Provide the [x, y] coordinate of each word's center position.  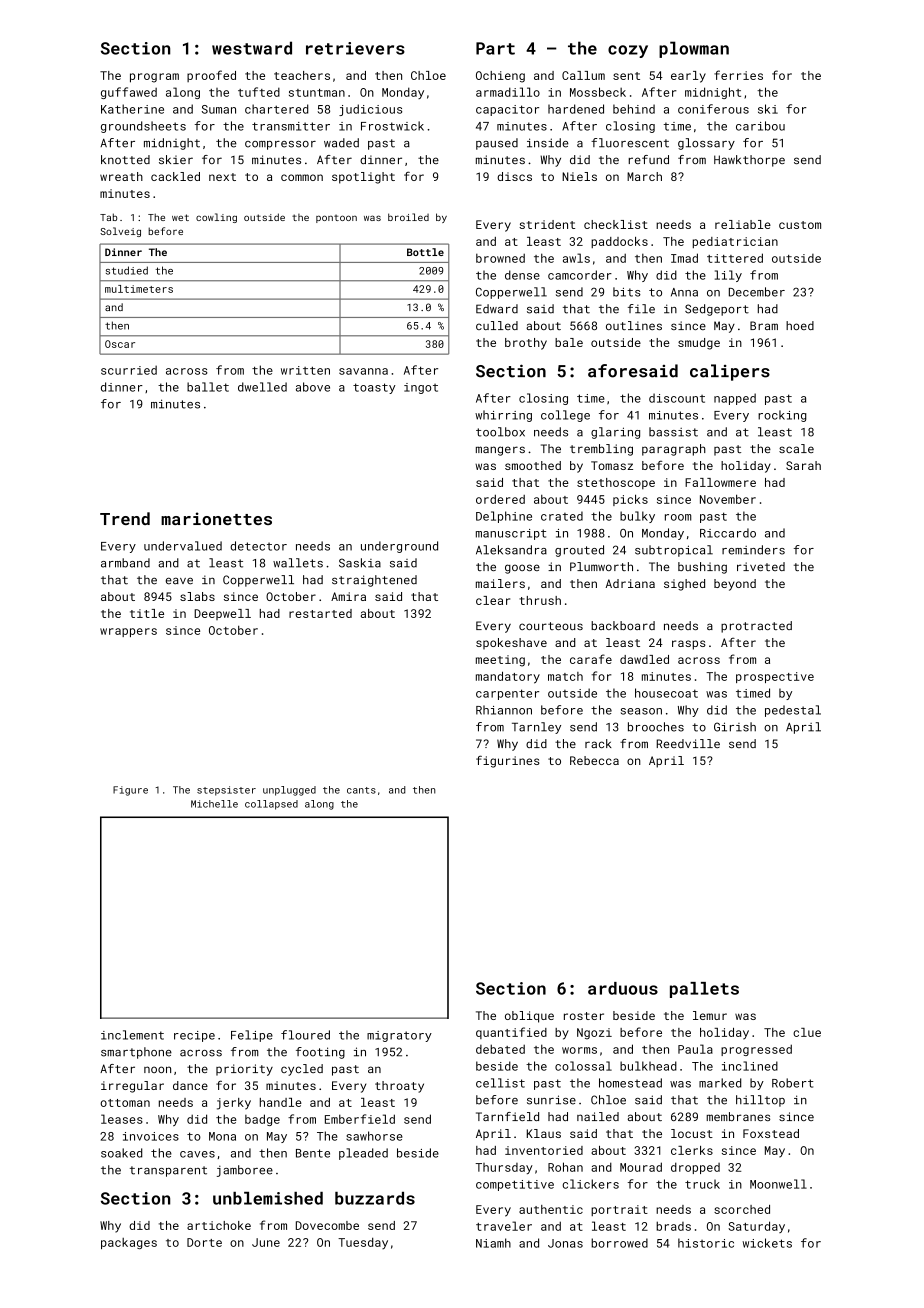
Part [495, 48]
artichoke [219, 1225]
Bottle [425, 252]
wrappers [128, 632]
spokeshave [511, 643]
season [641, 711]
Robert [792, 1083]
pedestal [793, 711]
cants [361, 790]
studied [127, 270]
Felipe [252, 1036]
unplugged [289, 791]
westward [252, 48]
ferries [738, 75]
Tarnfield [507, 1116]
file [641, 309]
